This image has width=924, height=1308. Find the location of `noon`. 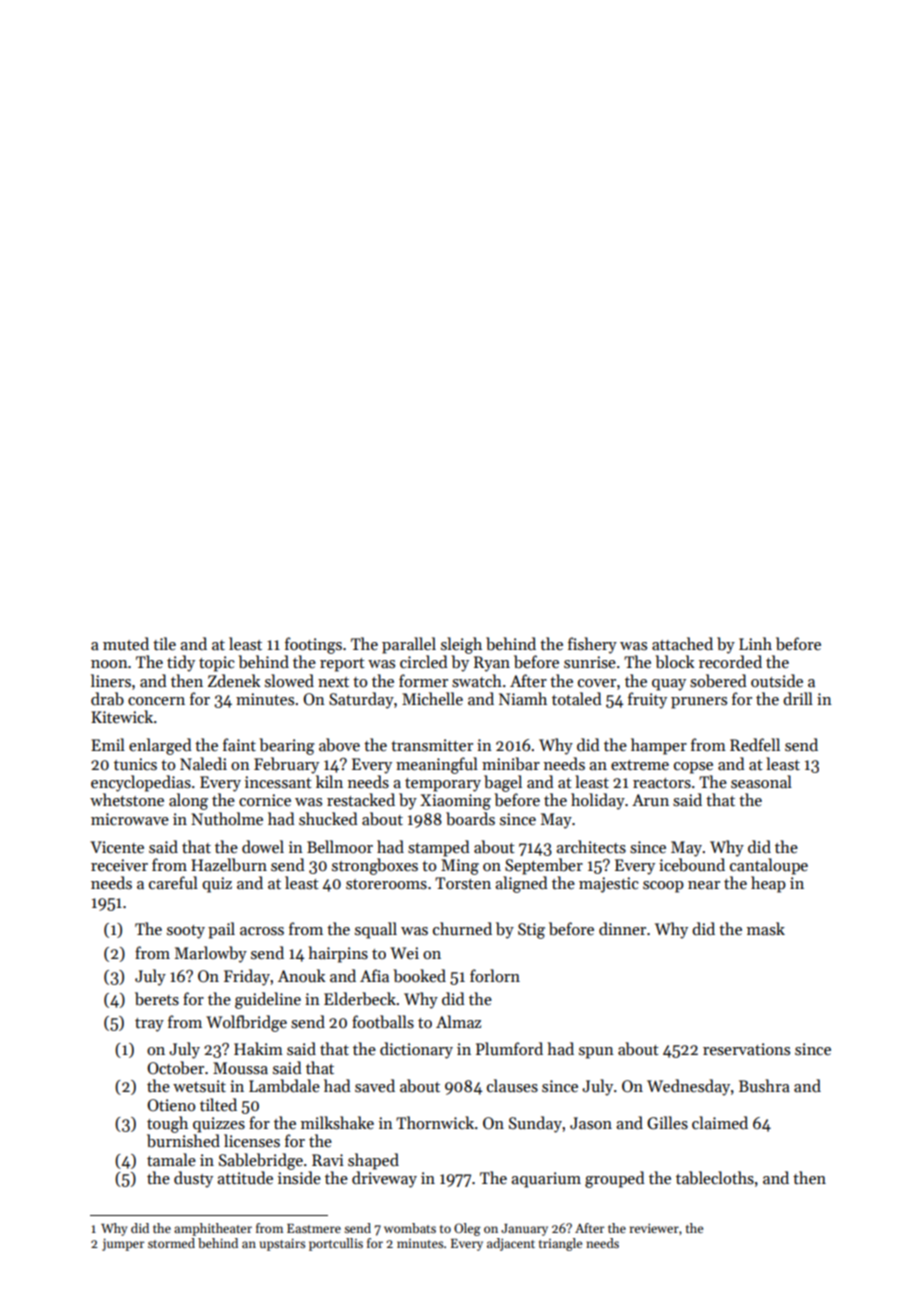

noon is located at coordinates (109, 664).
